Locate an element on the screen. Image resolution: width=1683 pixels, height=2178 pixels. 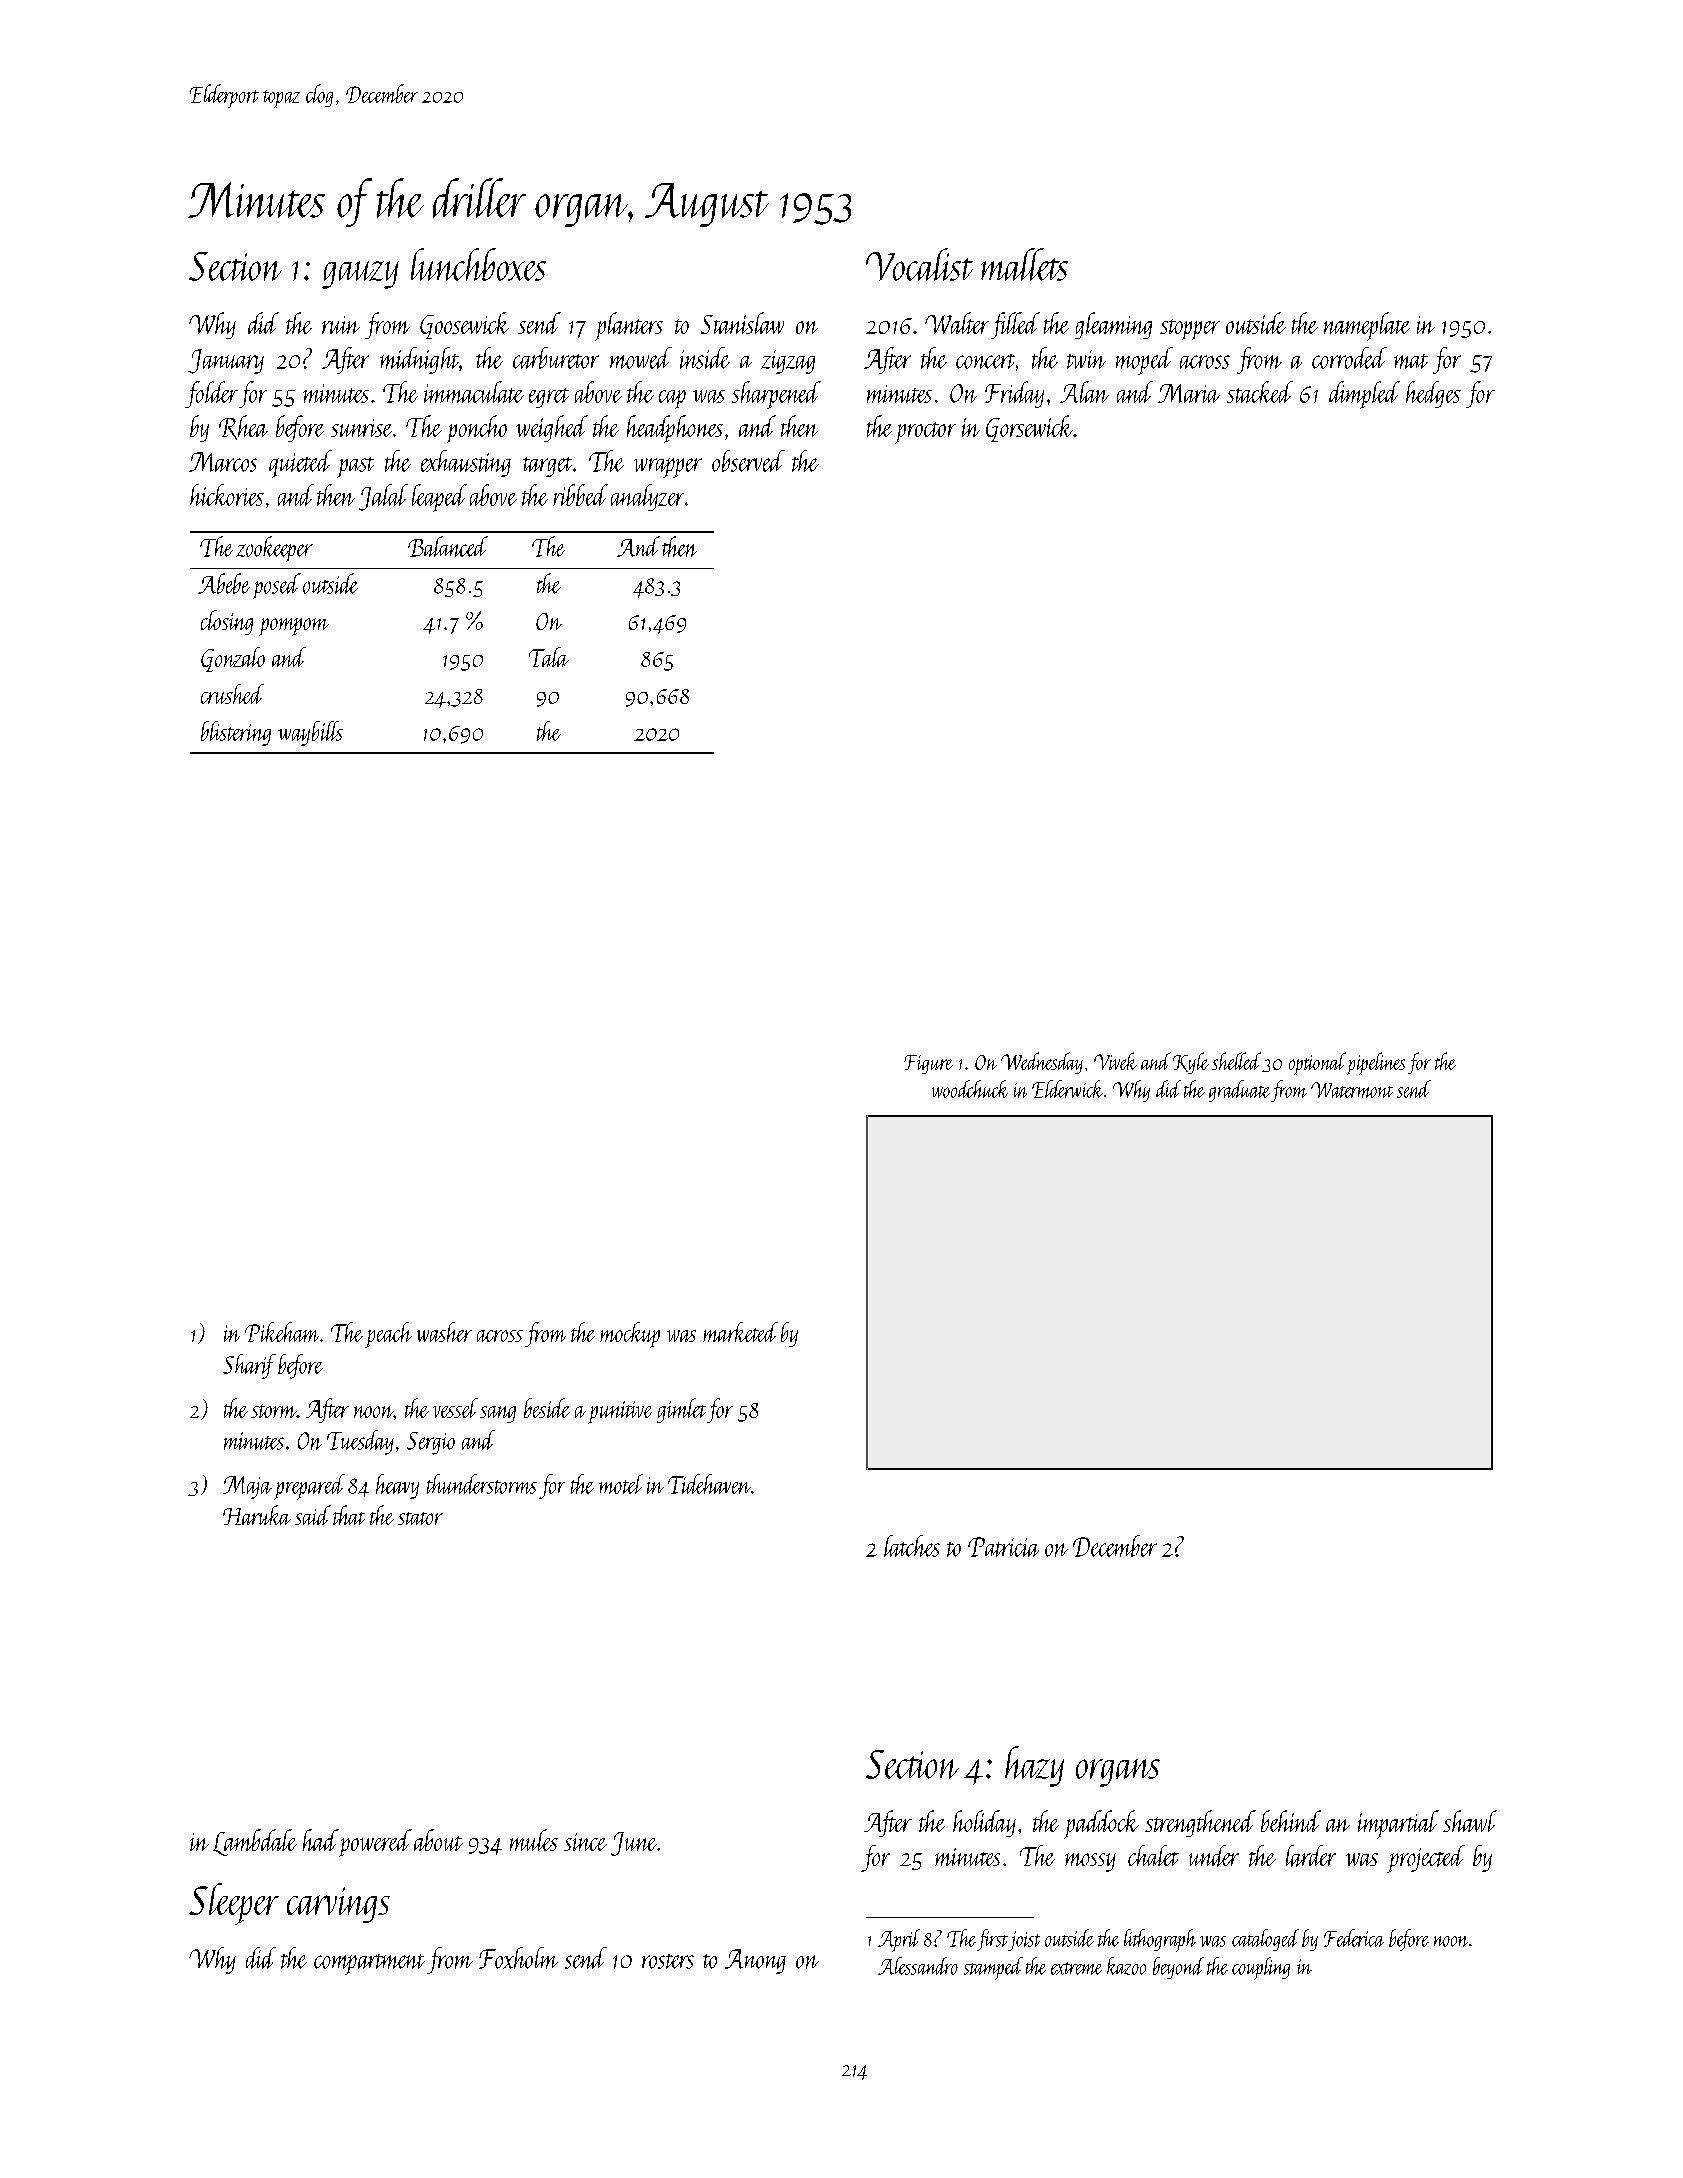
optional is located at coordinates (1317, 1063).
